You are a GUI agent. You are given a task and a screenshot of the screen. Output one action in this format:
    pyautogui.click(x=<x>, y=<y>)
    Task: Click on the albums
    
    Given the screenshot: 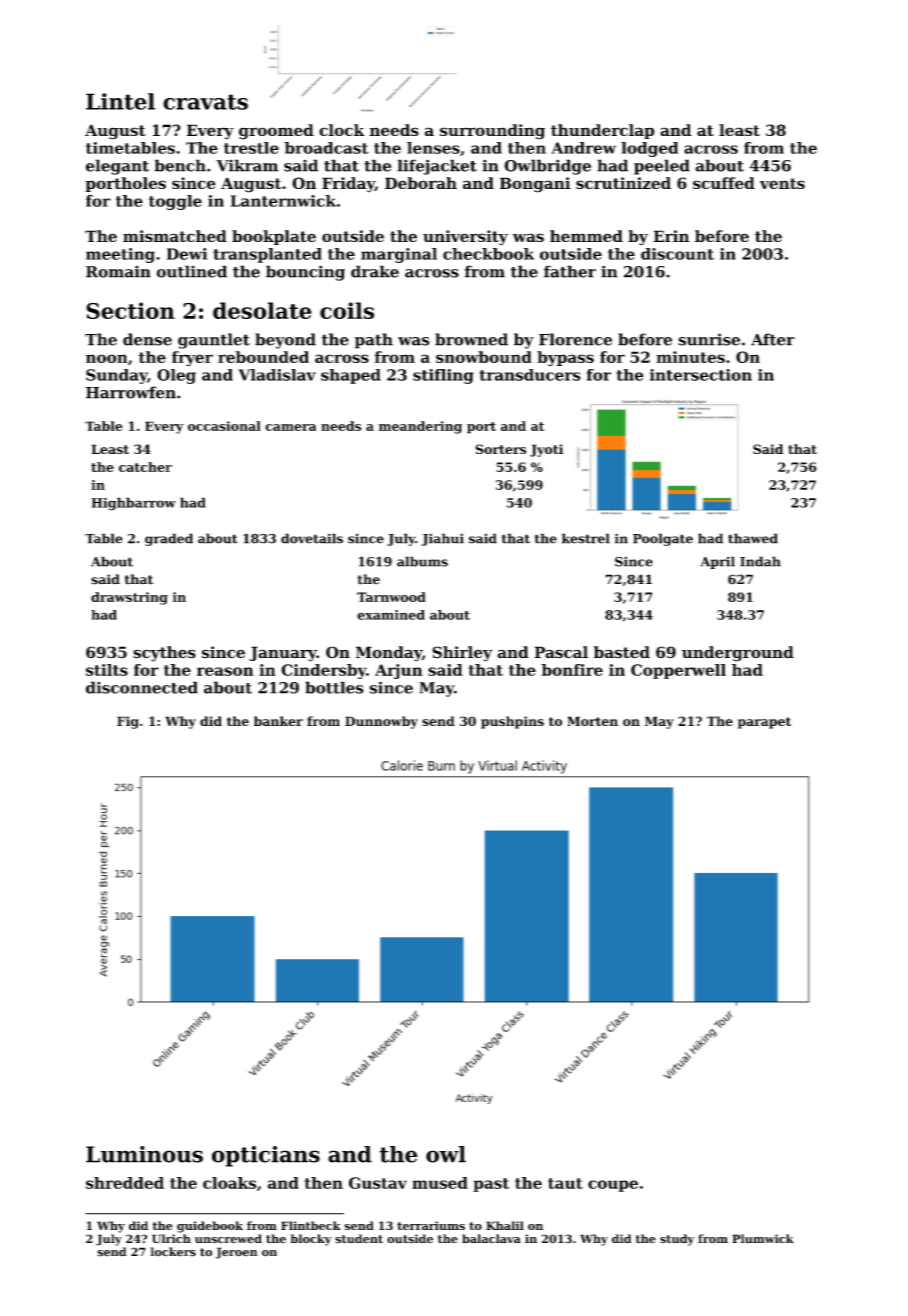 What is the action you would take?
    pyautogui.click(x=422, y=561)
